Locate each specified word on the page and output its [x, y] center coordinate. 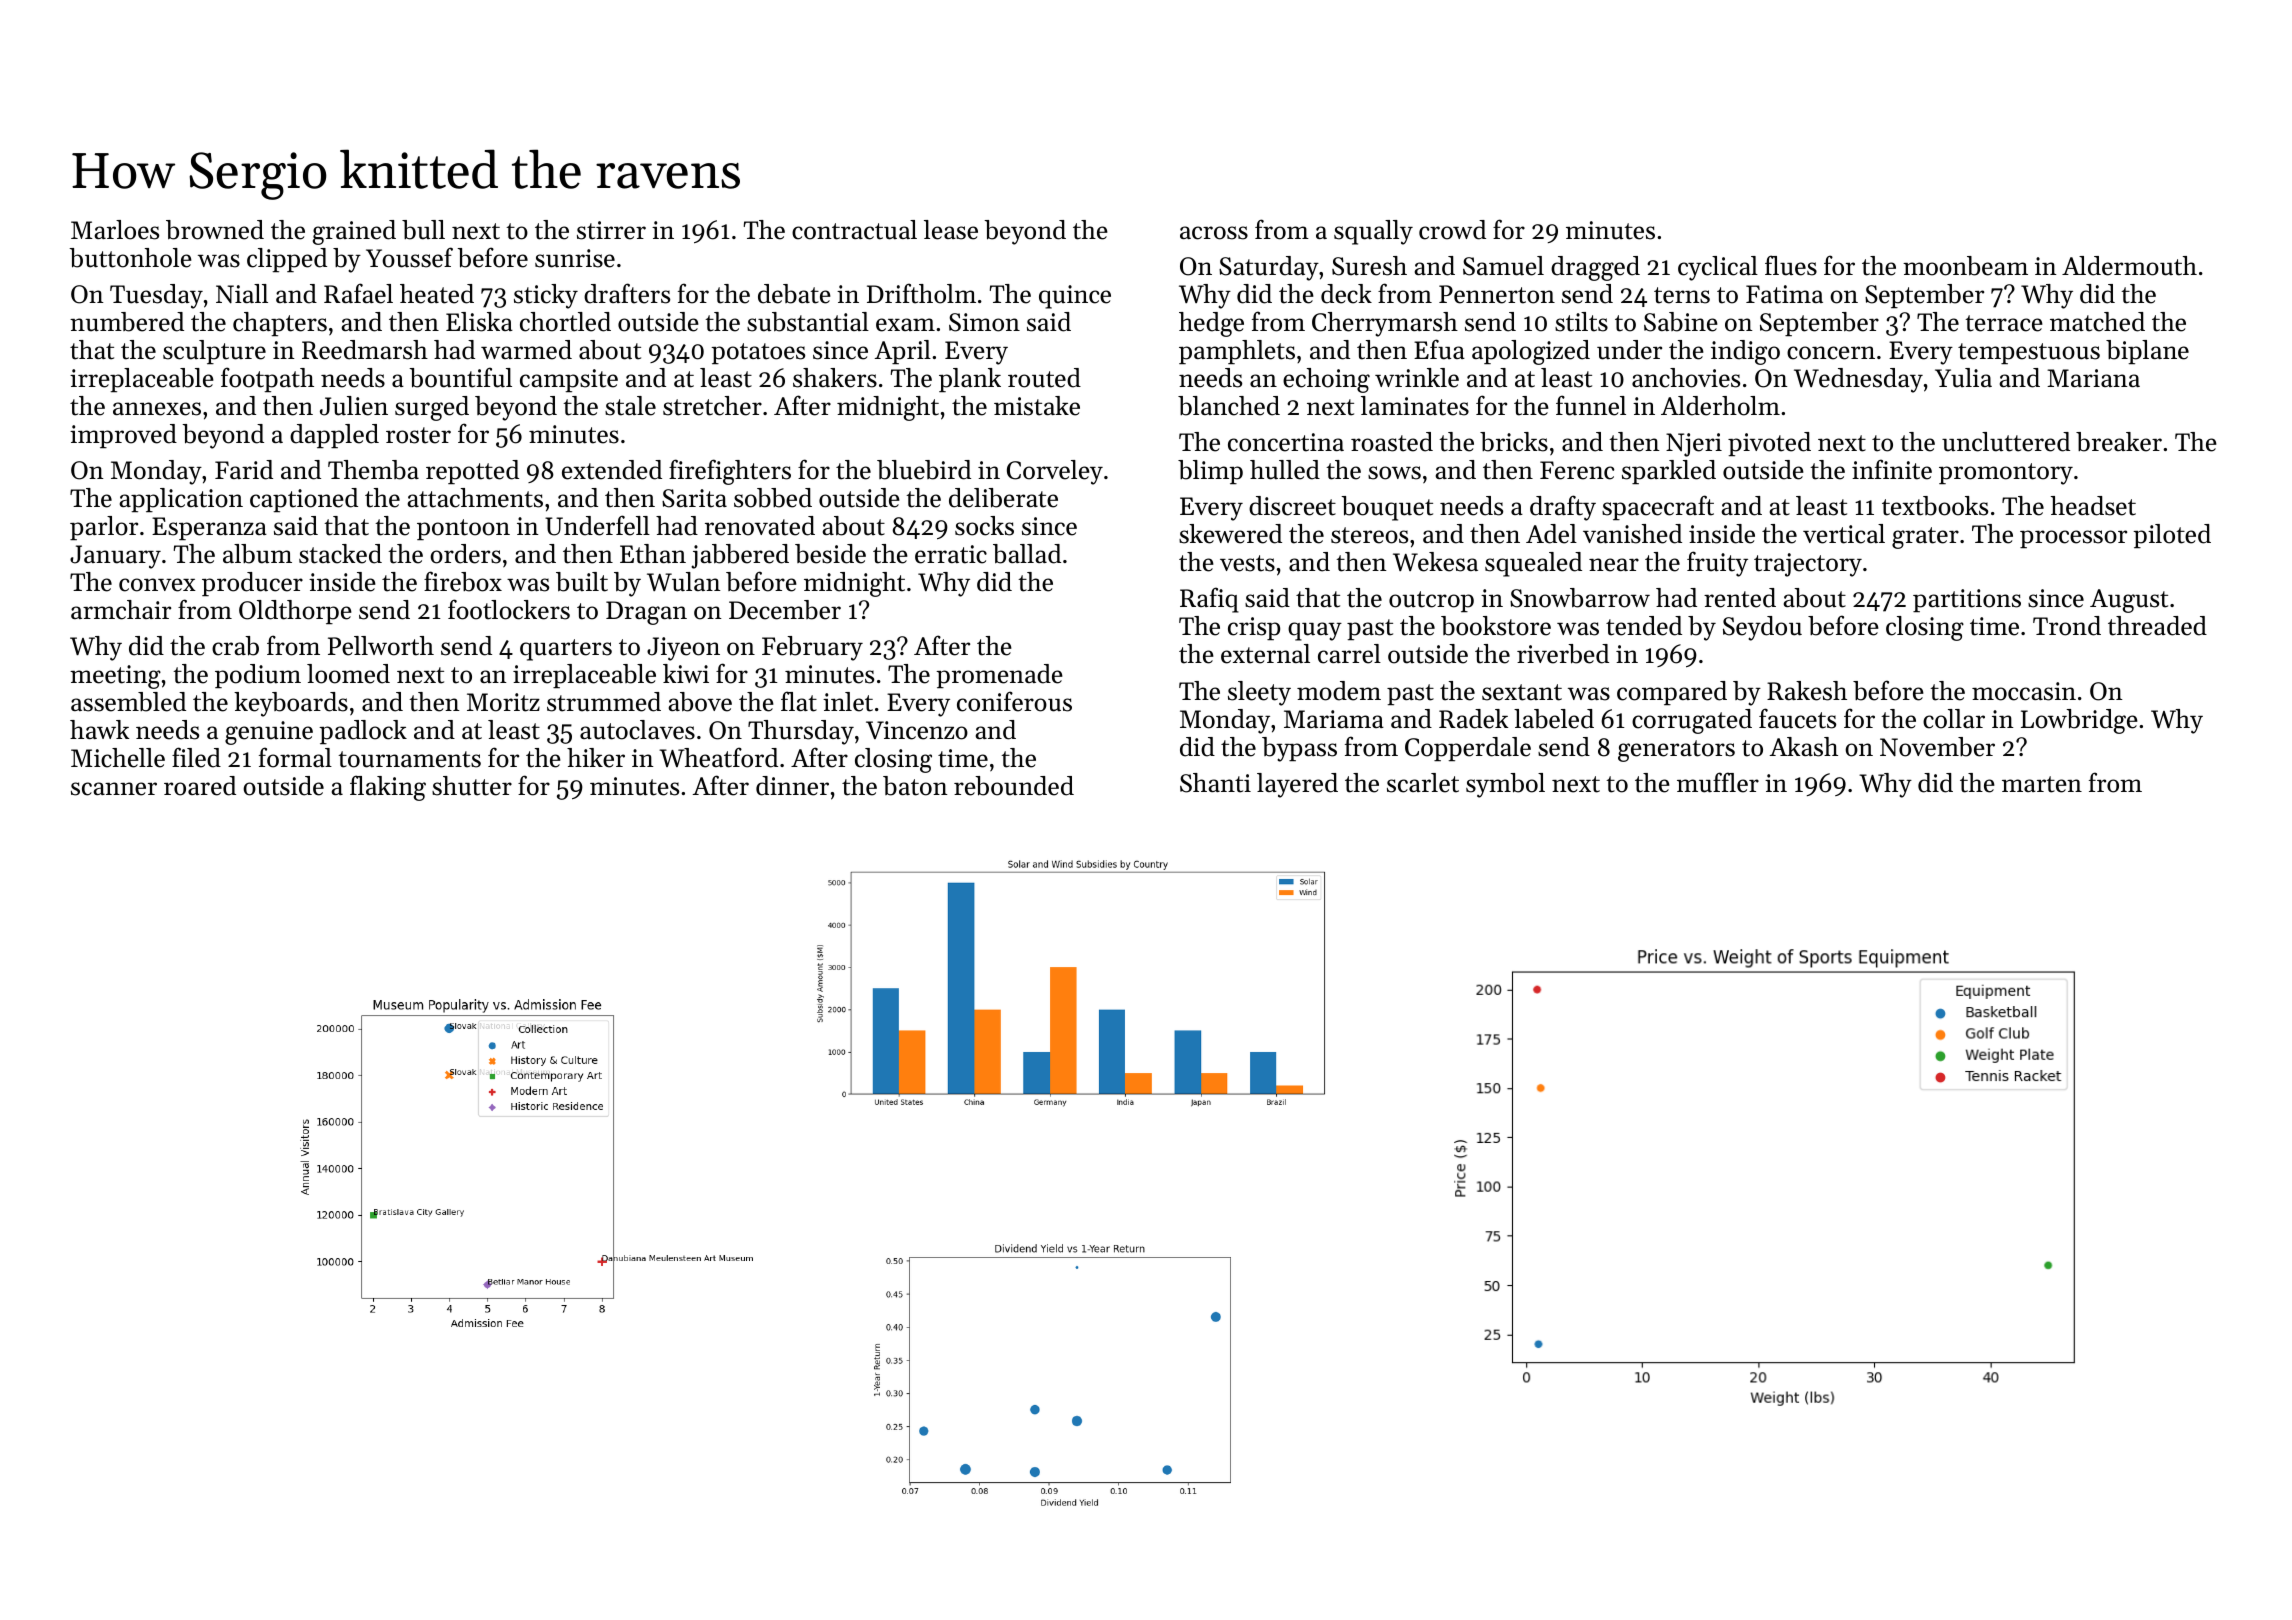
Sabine [1681, 322]
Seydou [1762, 628]
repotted [472, 472]
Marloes [115, 230]
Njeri [1694, 445]
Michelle [118, 758]
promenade [999, 676]
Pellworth [381, 646]
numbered [127, 322]
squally [1373, 232]
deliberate [1003, 498]
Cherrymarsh [1385, 324]
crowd [1452, 230]
